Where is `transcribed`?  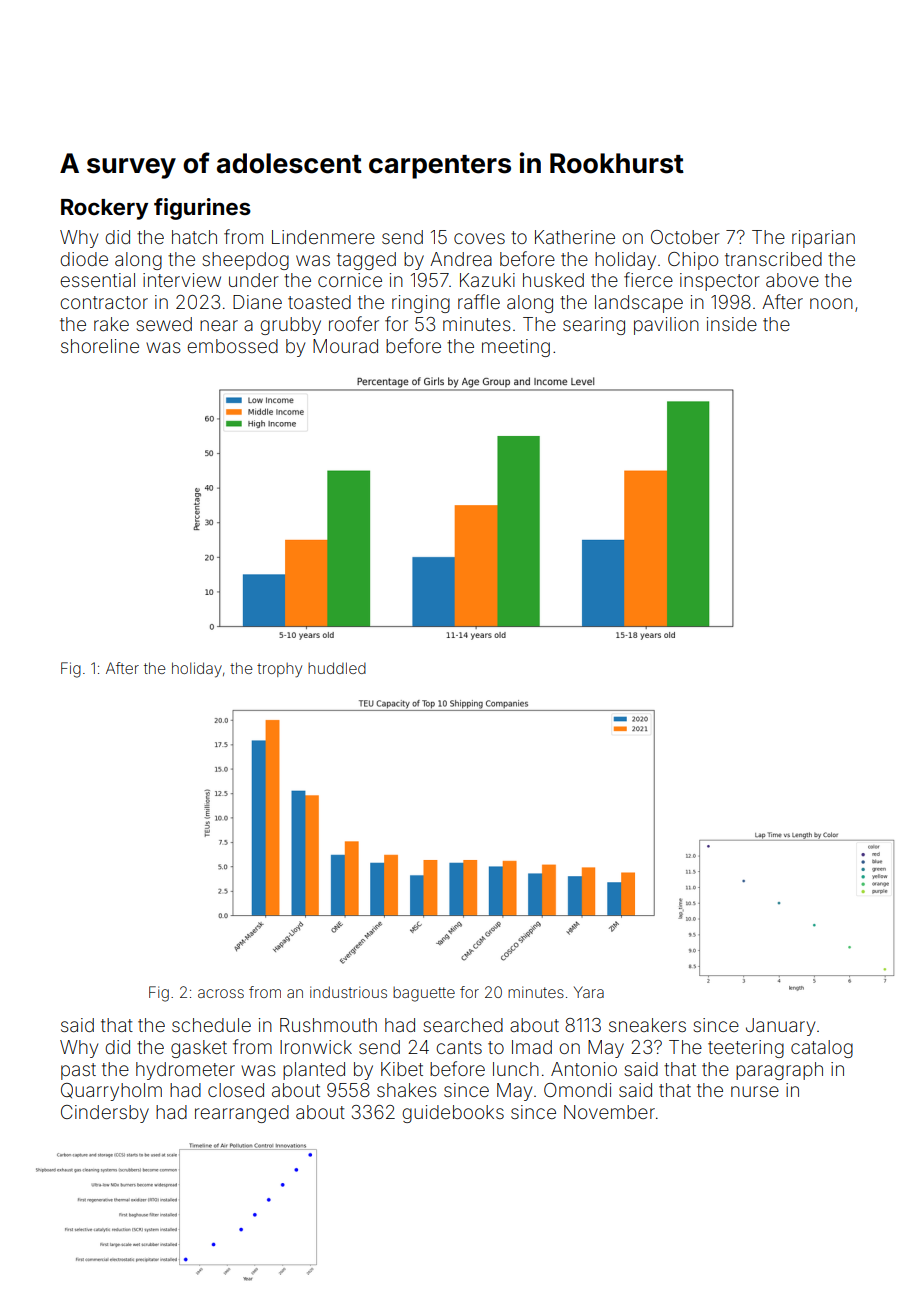
transcribed is located at coordinates (773, 259).
